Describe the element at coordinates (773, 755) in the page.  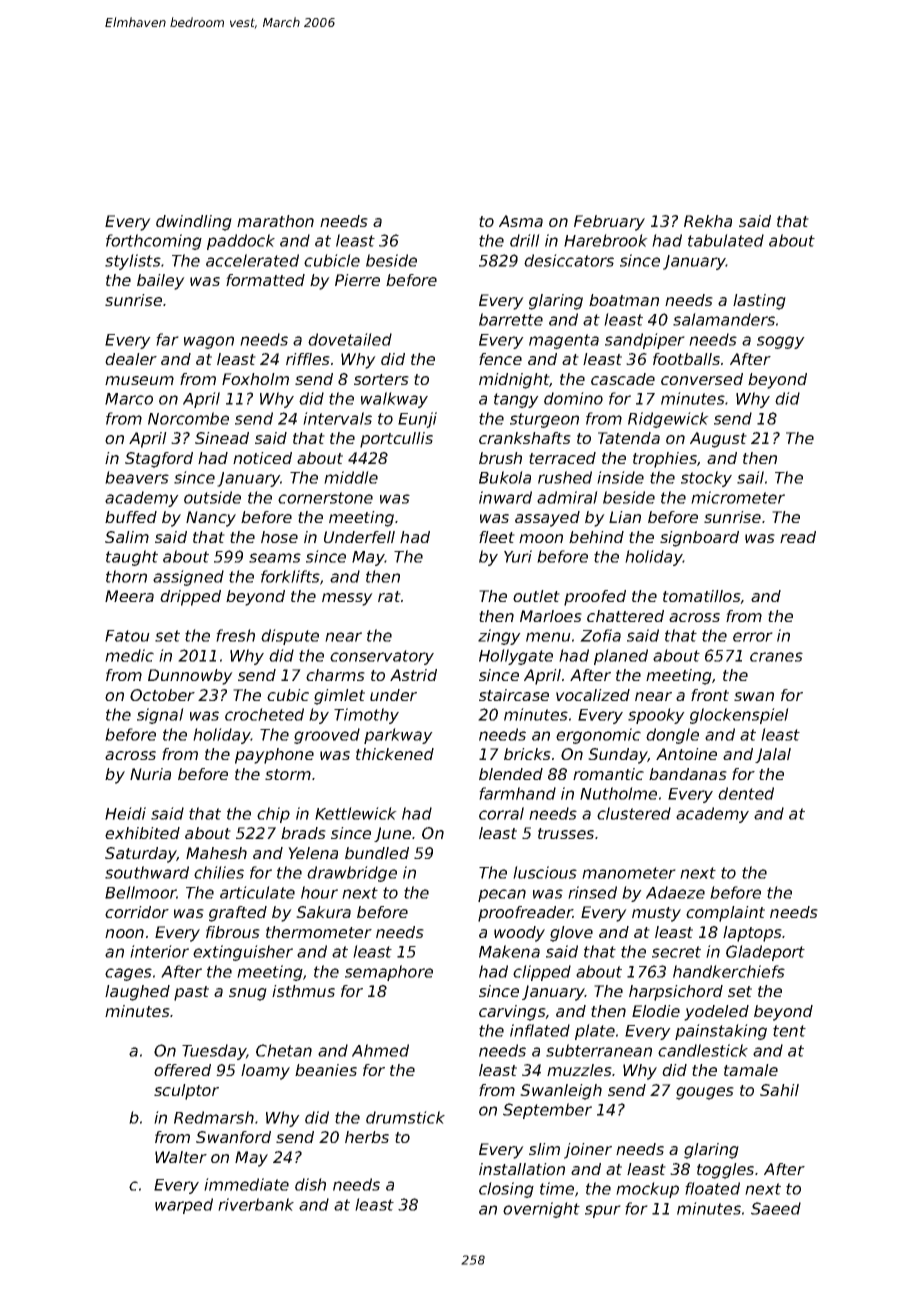
I see `Jalal` at that location.
